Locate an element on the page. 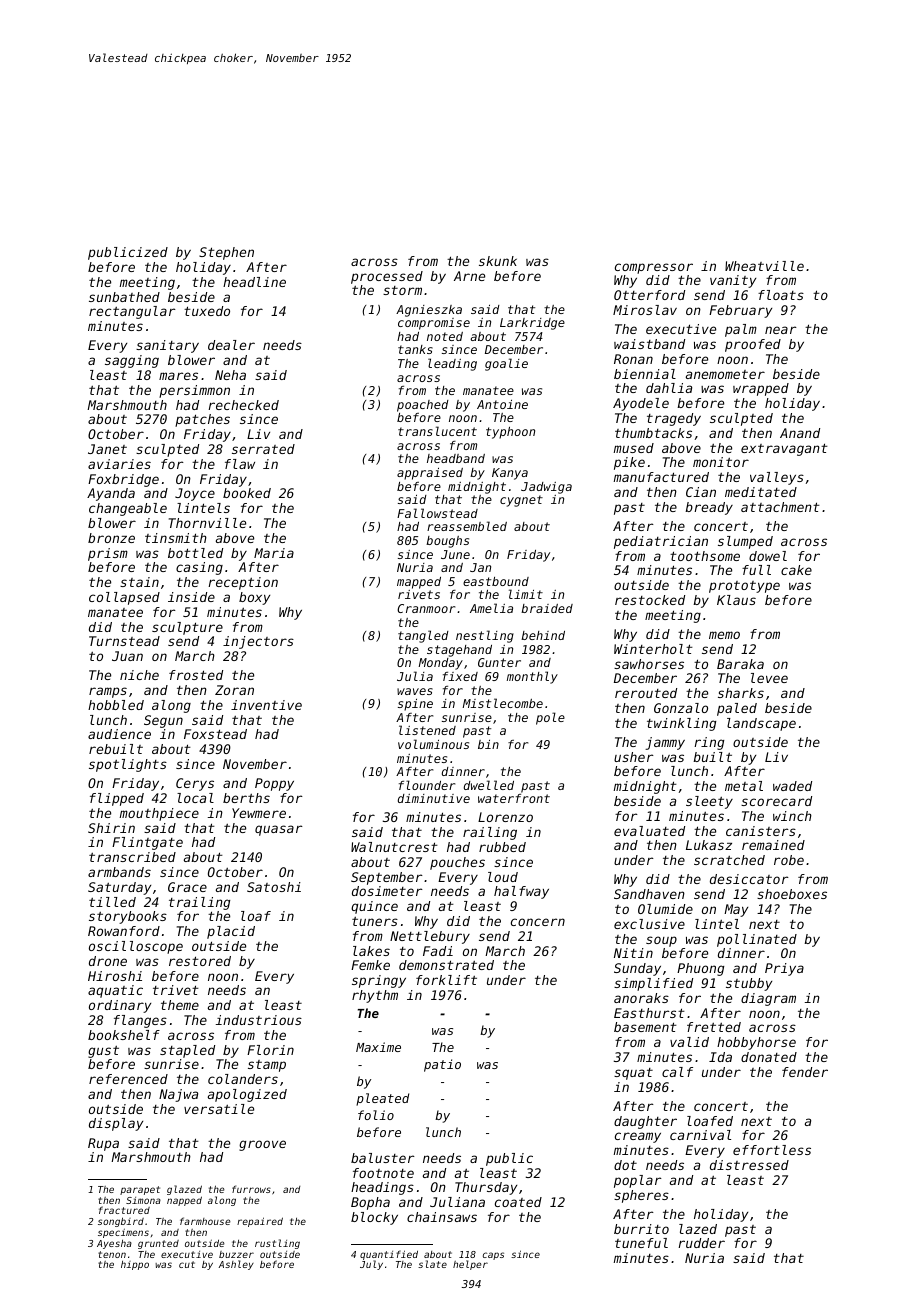  rudder is located at coordinates (701, 1243).
